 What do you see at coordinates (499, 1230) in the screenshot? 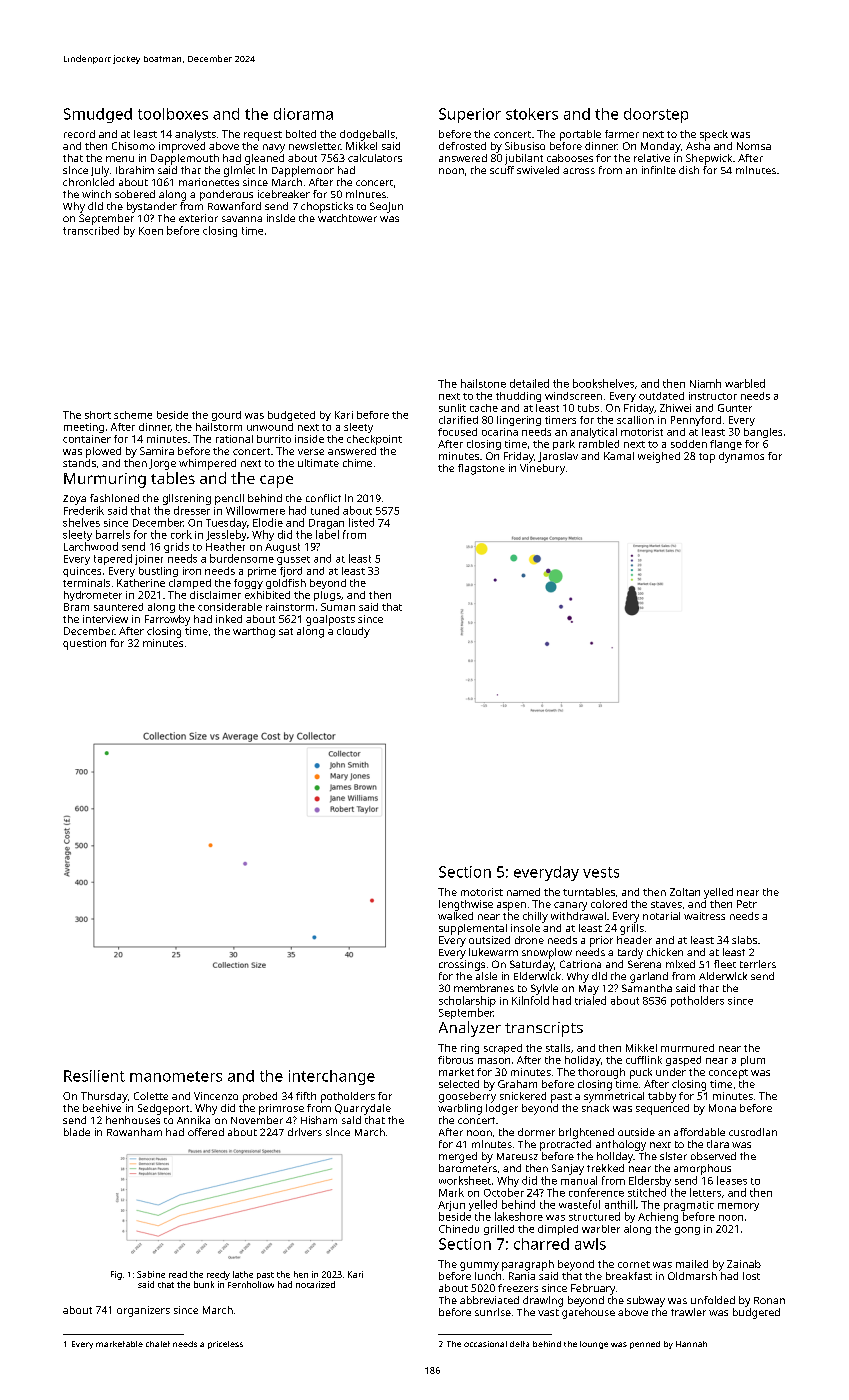
I see `grilled` at bounding box center [499, 1230].
